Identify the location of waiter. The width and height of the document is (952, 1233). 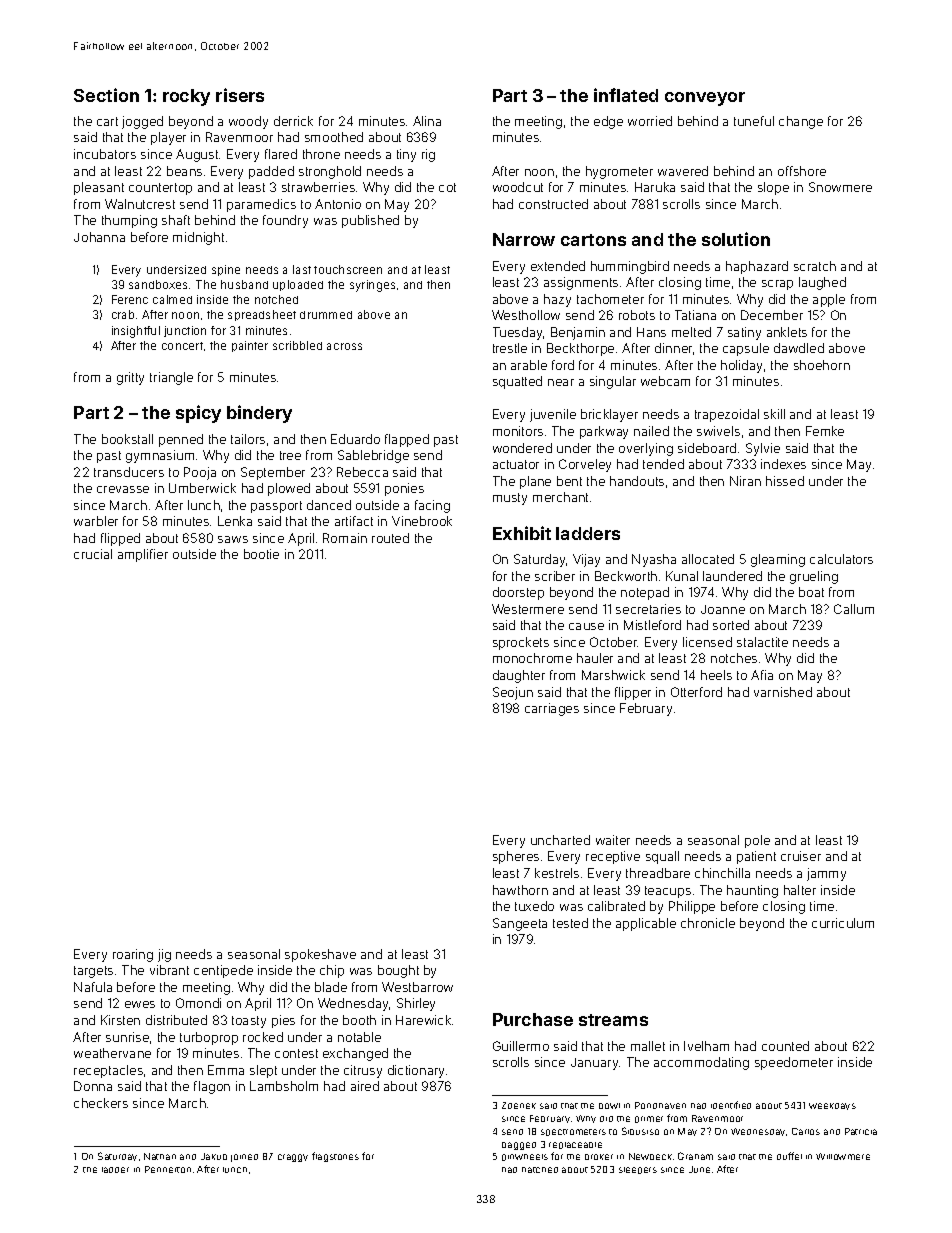
(613, 840).
